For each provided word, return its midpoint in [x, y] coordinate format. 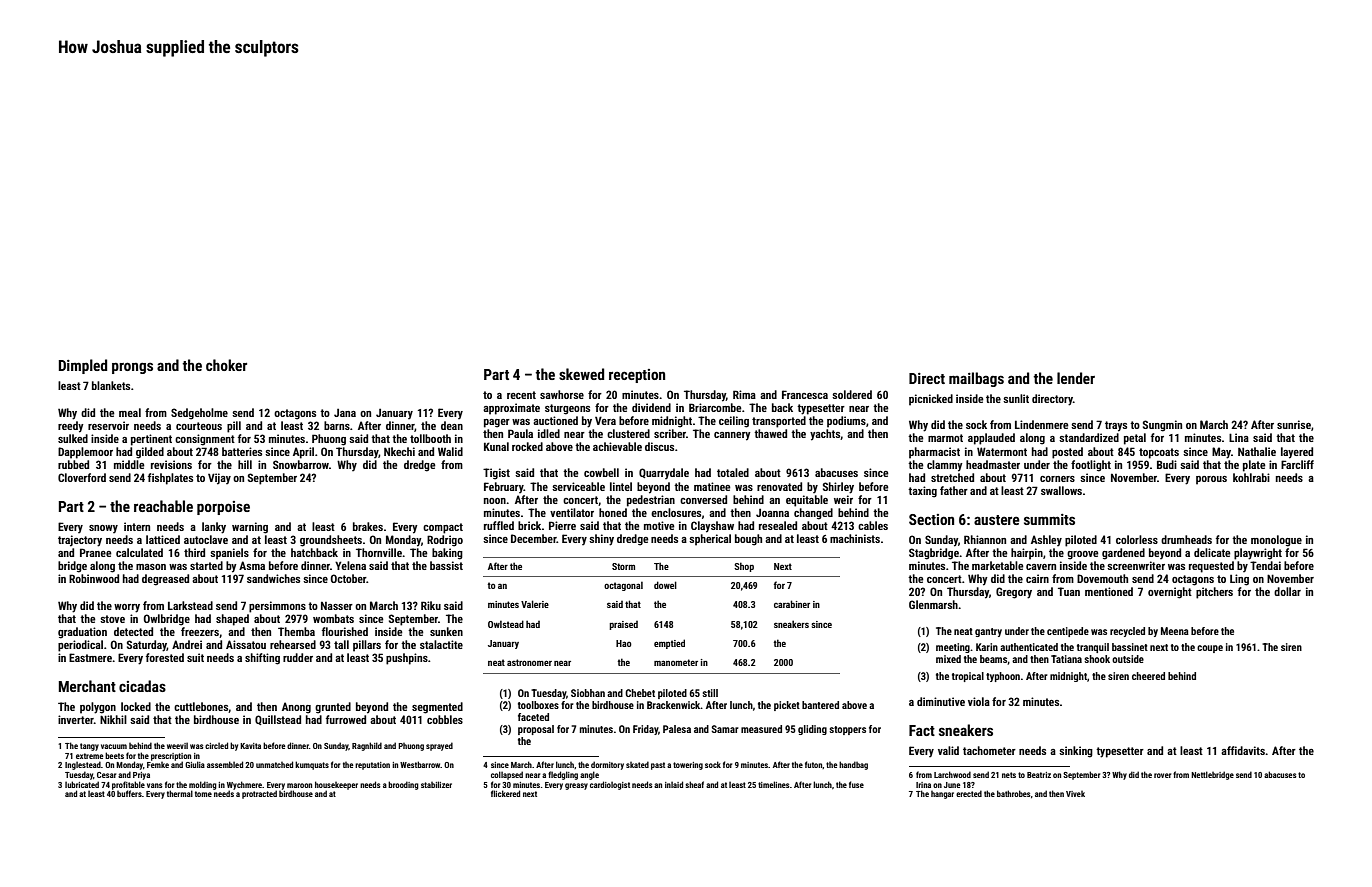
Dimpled [83, 366]
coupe [1210, 649]
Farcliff [1297, 464]
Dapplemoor [85, 453]
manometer [676, 662]
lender [1076, 378]
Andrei [187, 644]
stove [112, 619]
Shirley [838, 488]
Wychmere [244, 785]
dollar [1287, 591]
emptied [669, 644]
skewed [581, 374]
